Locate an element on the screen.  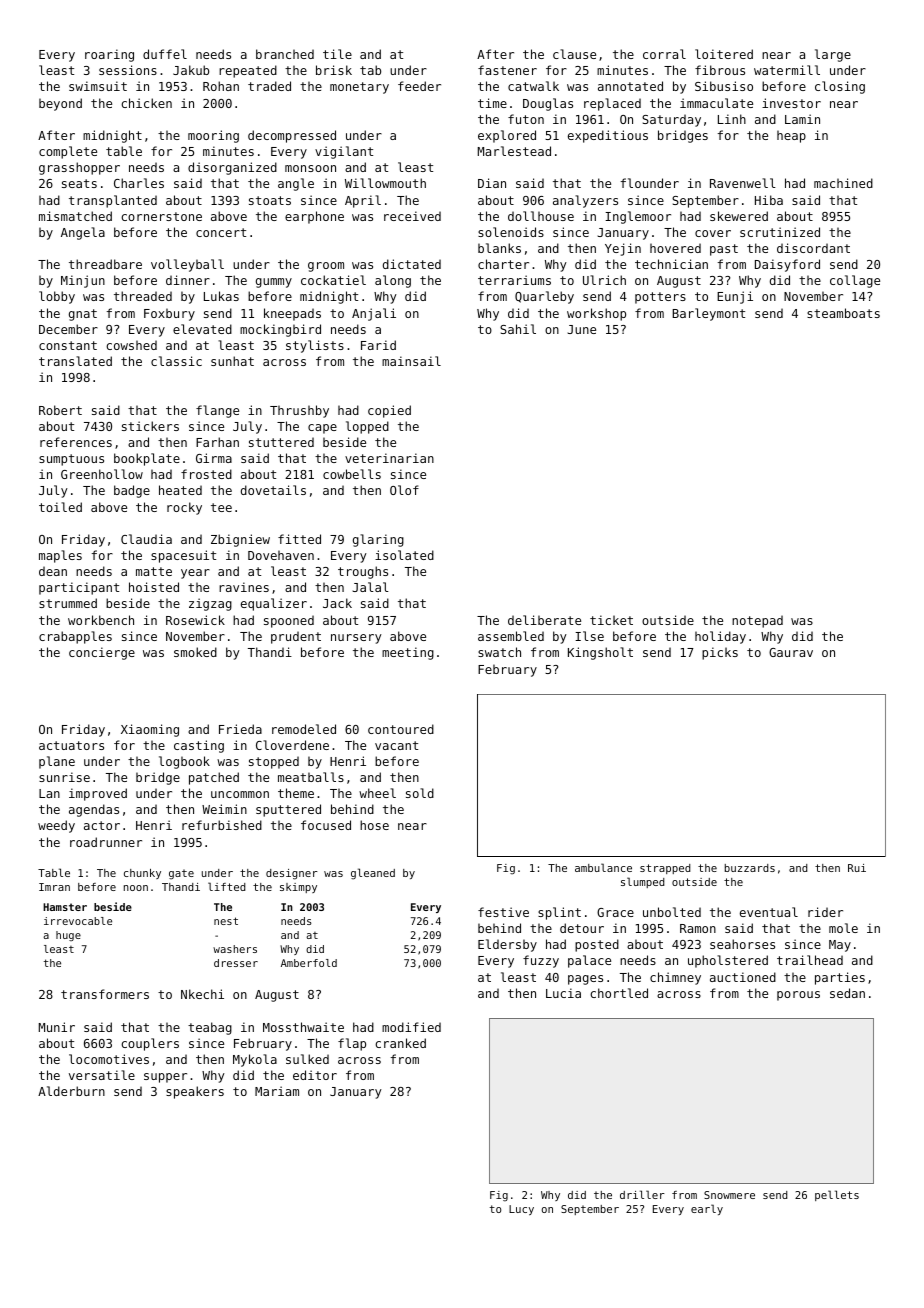
actor is located at coordinates (102, 825).
